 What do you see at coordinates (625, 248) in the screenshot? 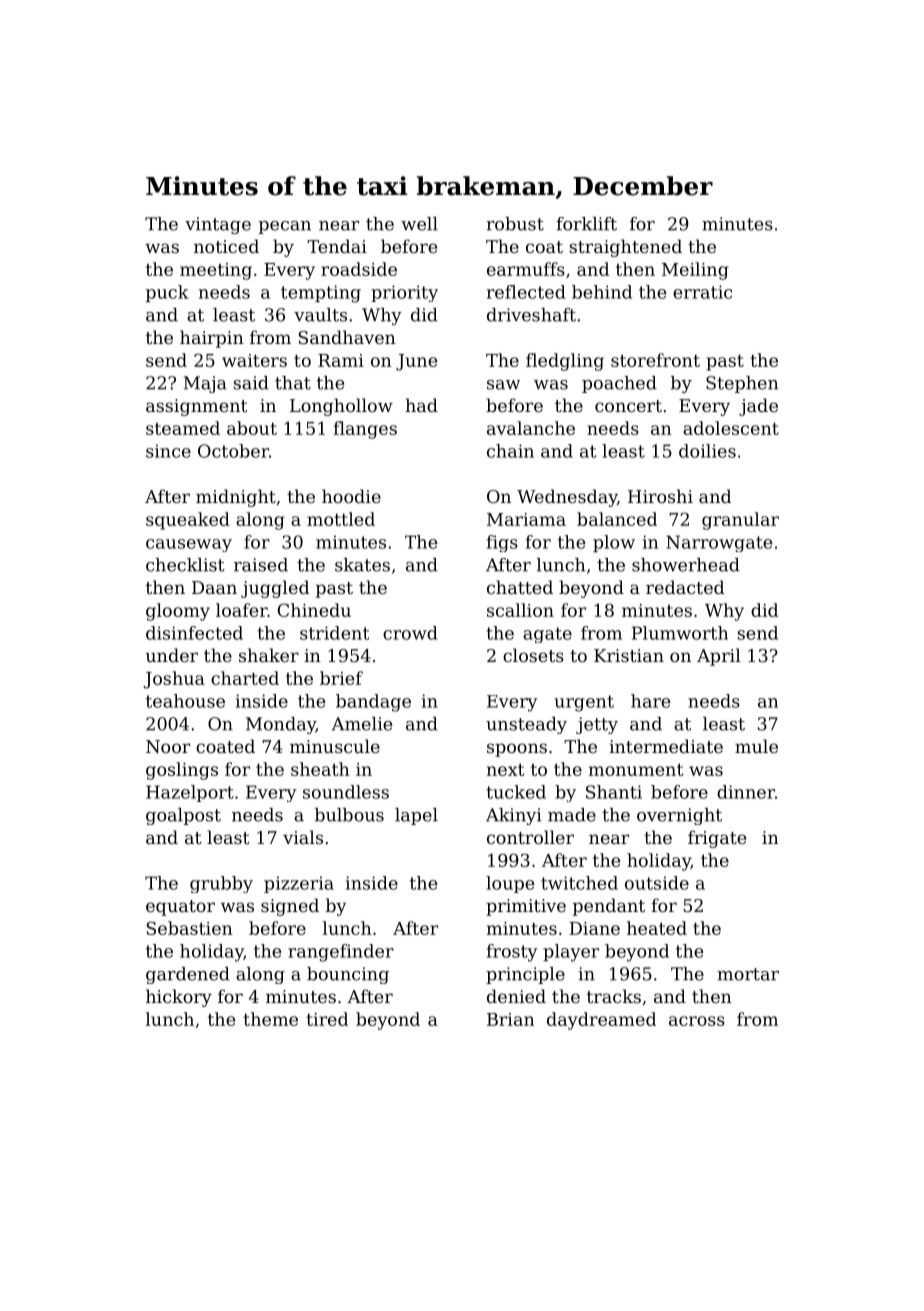
I see `straightened` at bounding box center [625, 248].
